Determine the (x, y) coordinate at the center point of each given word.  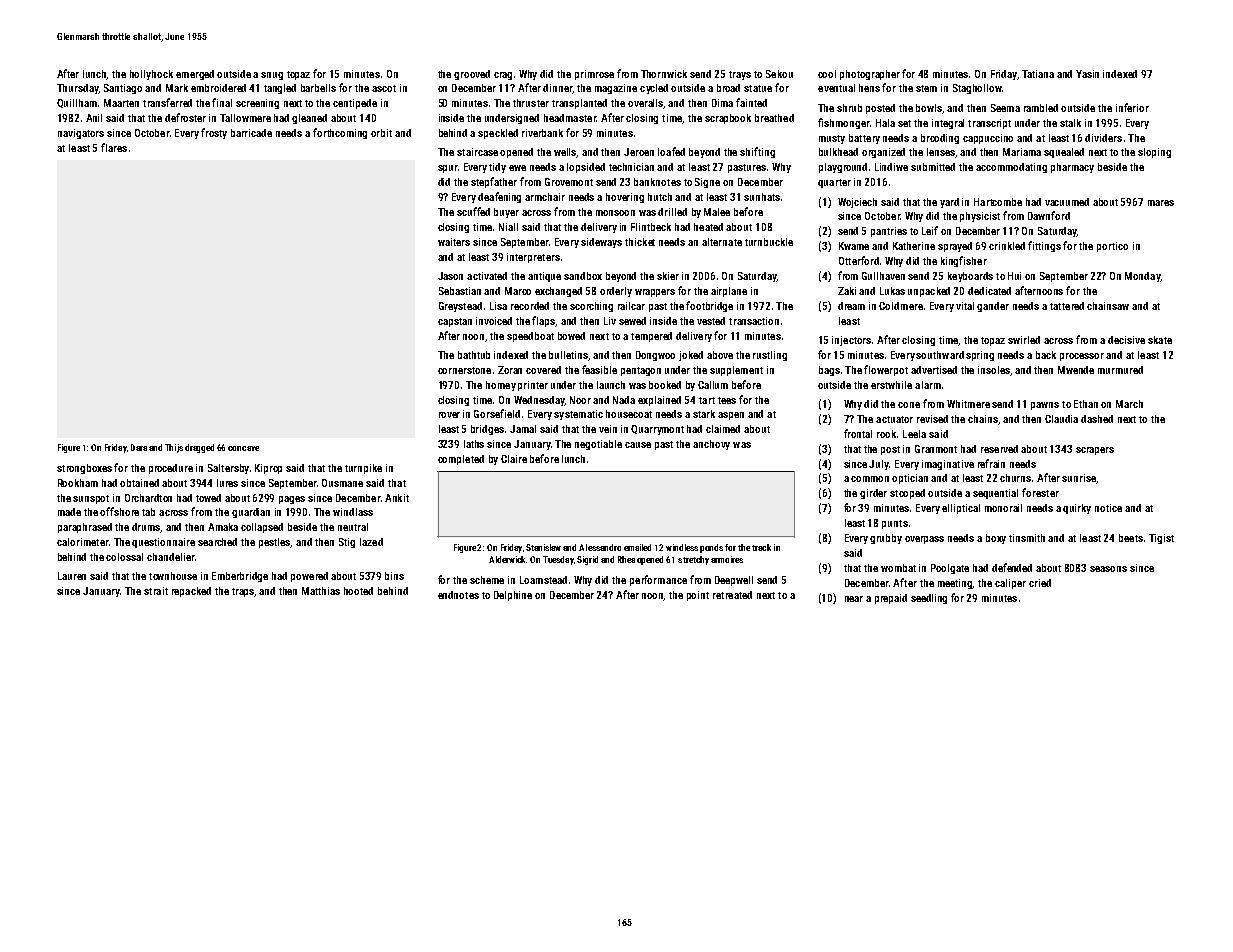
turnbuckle (769, 242)
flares (114, 147)
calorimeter (83, 542)
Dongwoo (655, 356)
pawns (1045, 406)
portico (1112, 247)
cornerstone (464, 370)
